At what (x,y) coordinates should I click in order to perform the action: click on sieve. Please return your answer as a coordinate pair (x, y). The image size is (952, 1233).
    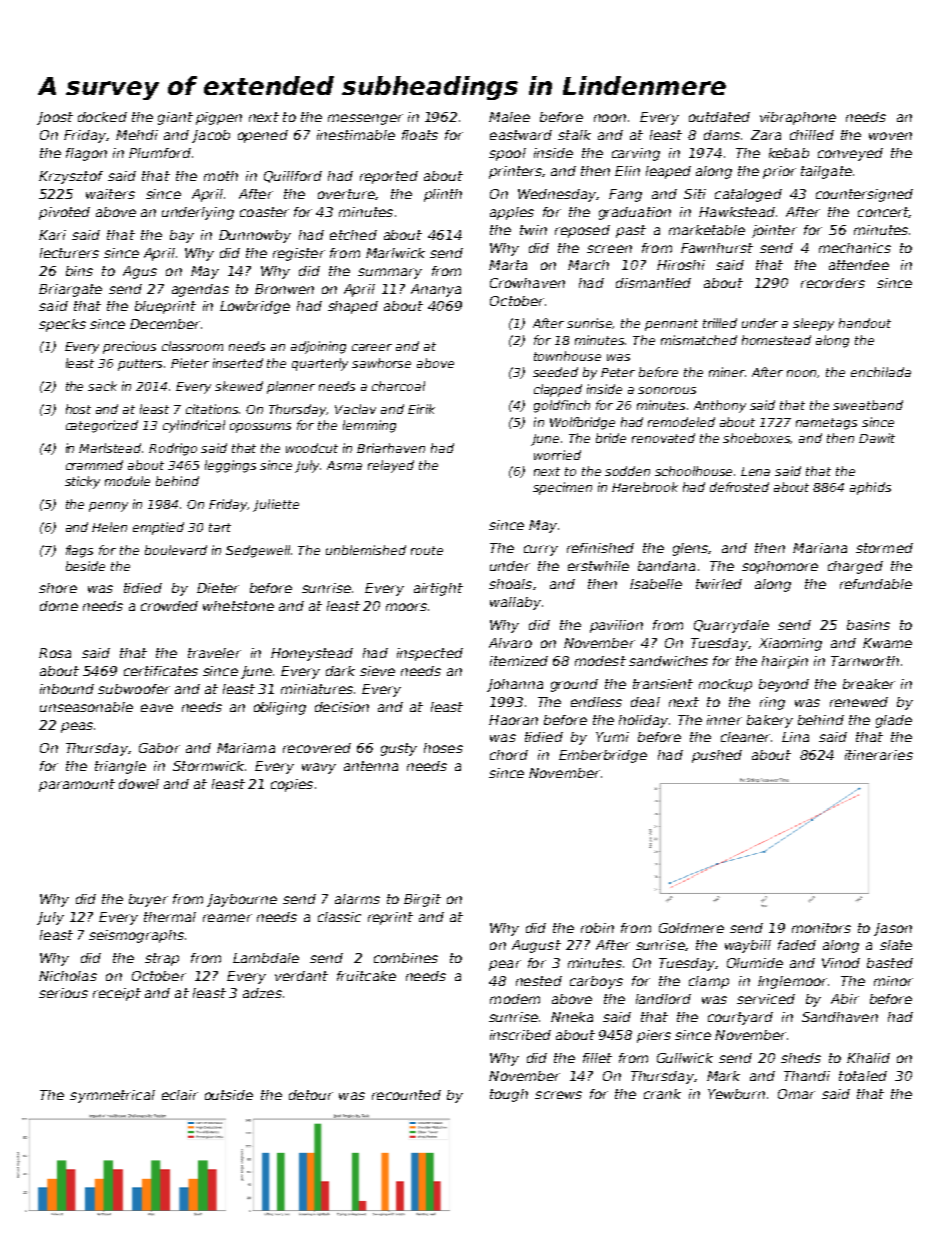
    Looking at the image, I should click on (377, 671).
